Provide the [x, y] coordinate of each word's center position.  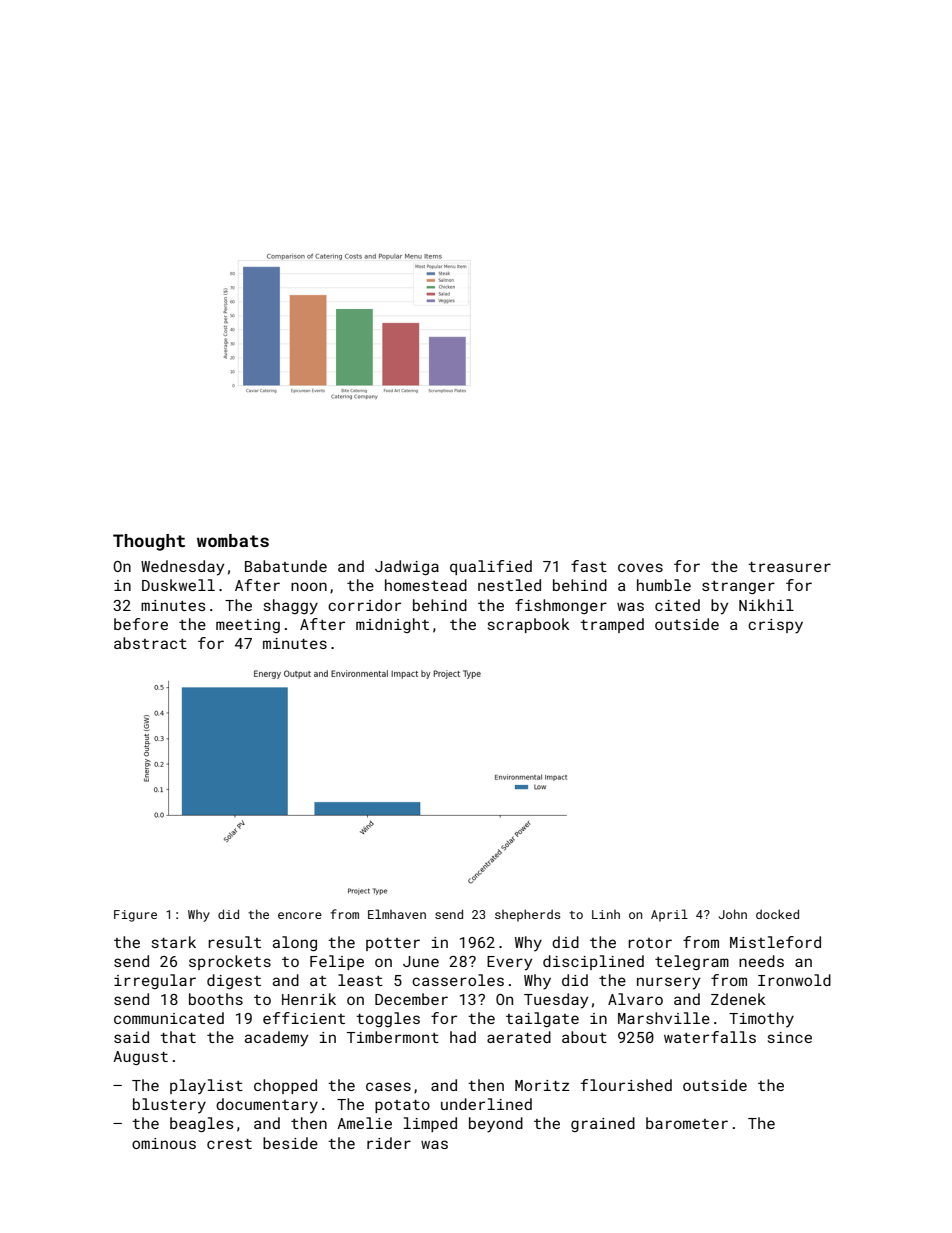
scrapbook [529, 625]
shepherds [527, 915]
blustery [169, 1106]
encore [300, 915]
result [234, 942]
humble [664, 585]
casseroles [458, 980]
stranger [738, 587]
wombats [233, 540]
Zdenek [738, 999]
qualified [491, 567]
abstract [150, 643]
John [733, 914]
